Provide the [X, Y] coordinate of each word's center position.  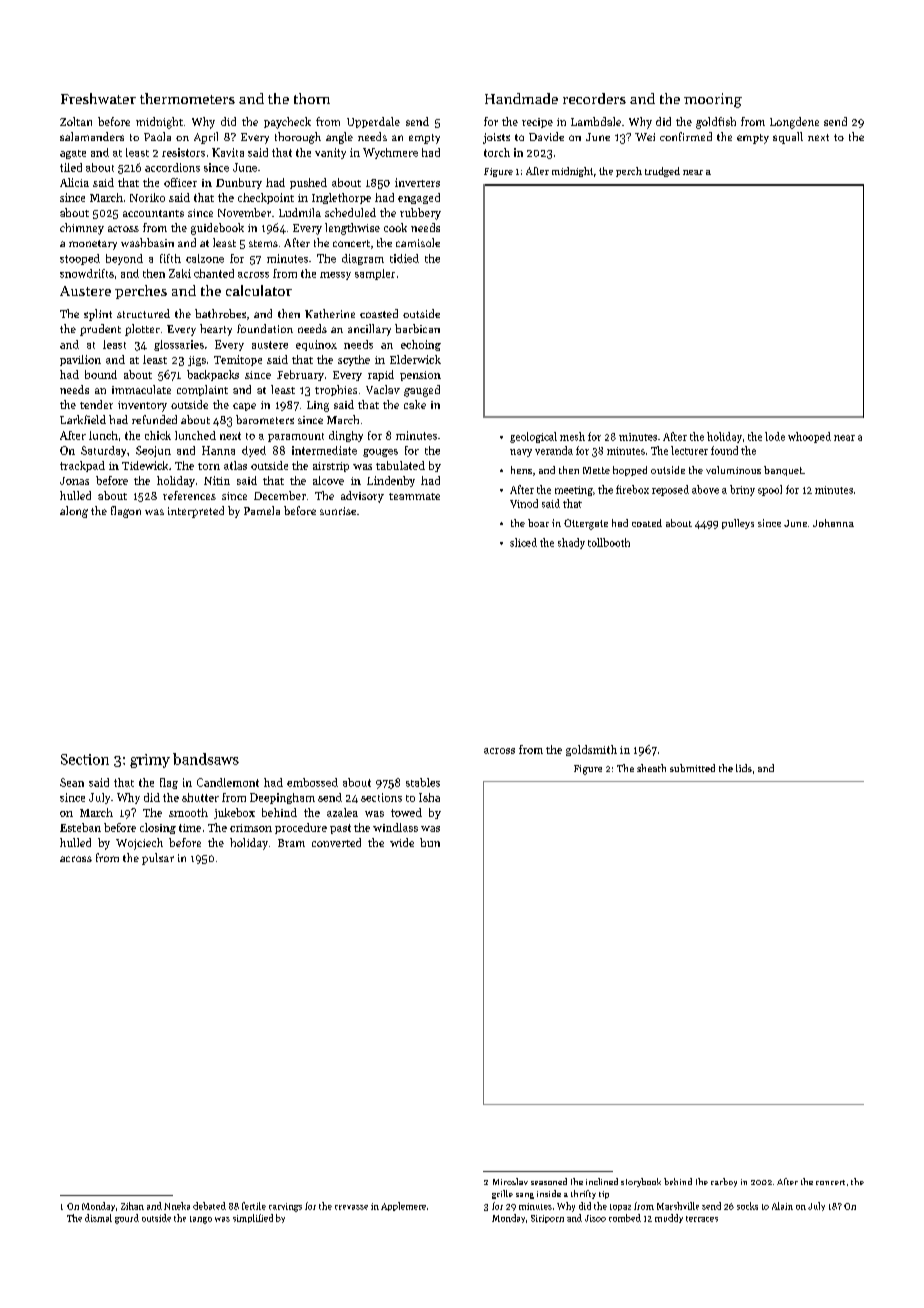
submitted [692, 768]
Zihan [132, 1206]
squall [788, 138]
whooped [809, 437]
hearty [216, 330]
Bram [291, 843]
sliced [523, 542]
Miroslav [510, 1181]
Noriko [147, 197]
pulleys [738, 524]
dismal [98, 1218]
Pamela [262, 510]
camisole [418, 242]
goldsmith [591, 750]
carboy [724, 1182]
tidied [404, 258]
